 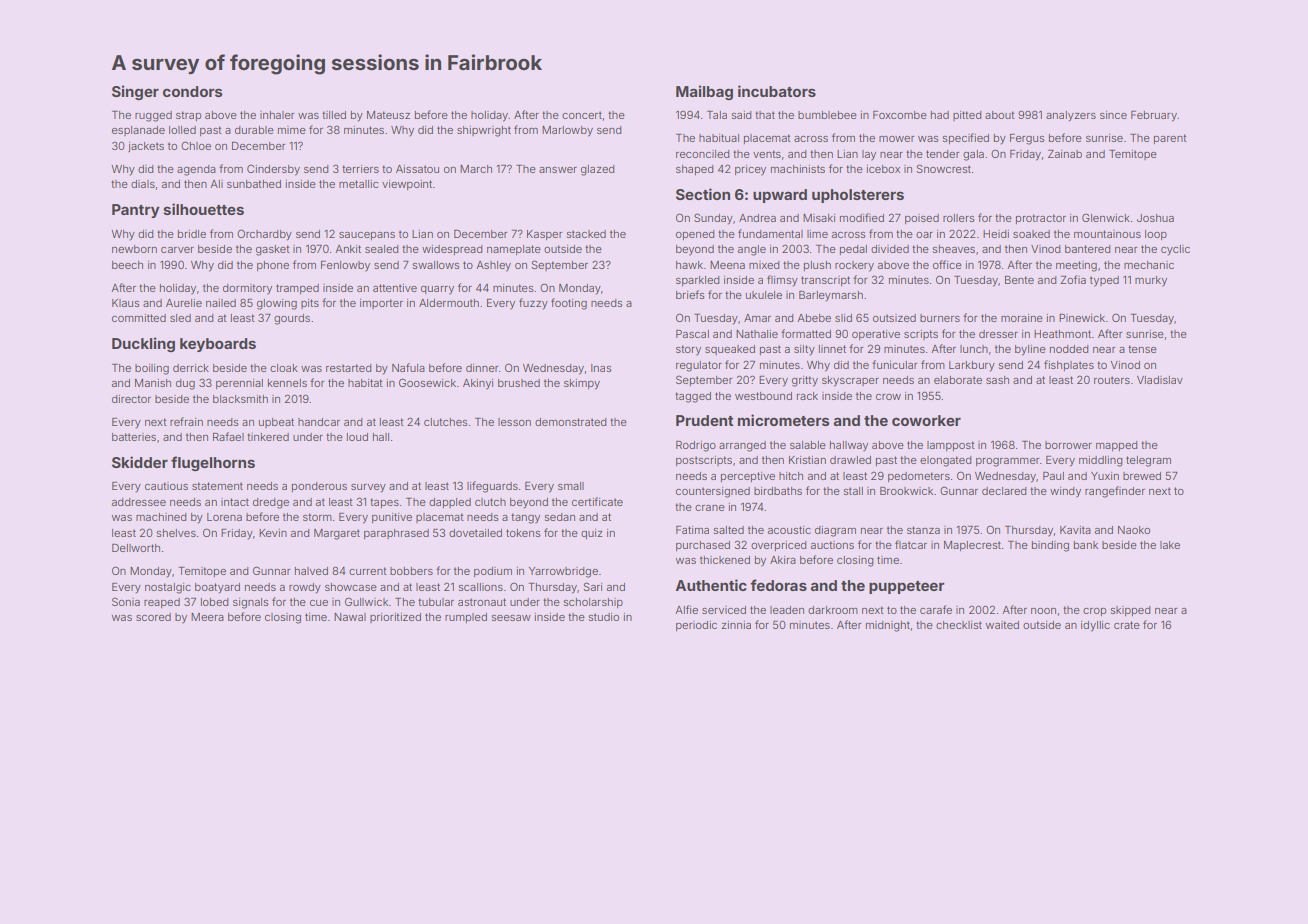 What do you see at coordinates (1154, 116) in the page?
I see `February` at bounding box center [1154, 116].
